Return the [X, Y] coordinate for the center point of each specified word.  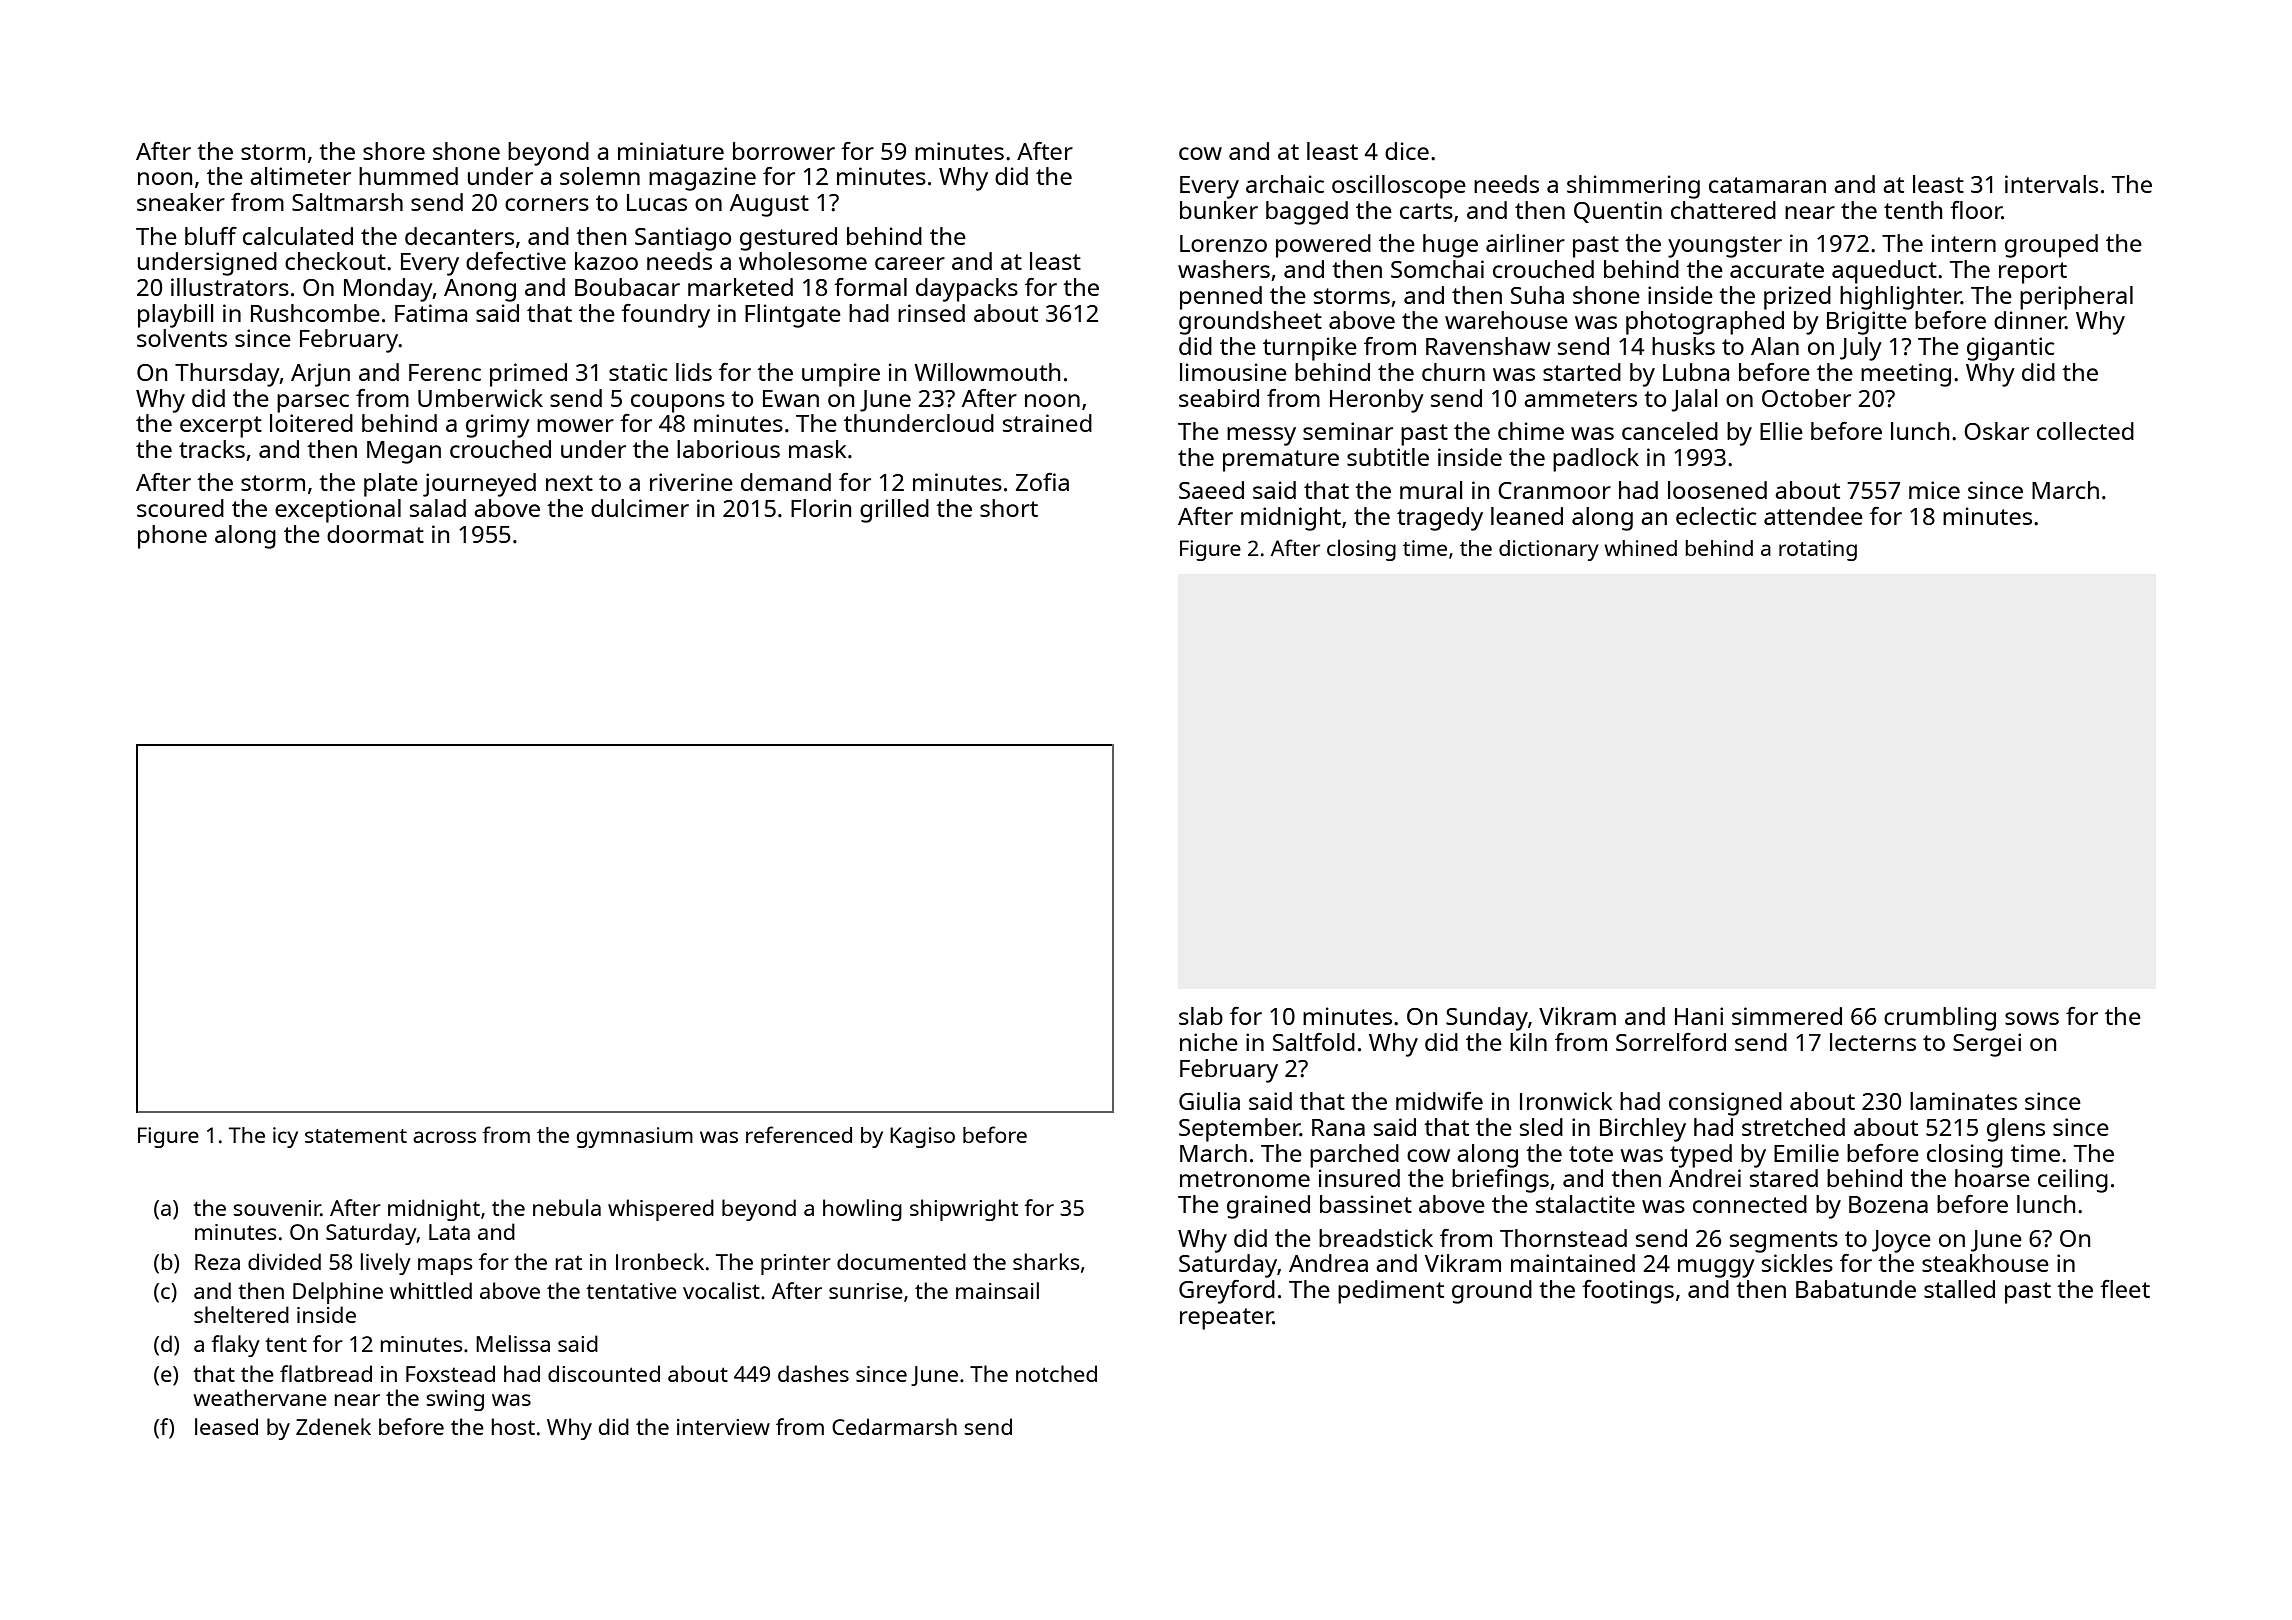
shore [394, 151]
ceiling [2073, 1181]
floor [1976, 210]
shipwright [964, 1210]
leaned [1527, 516]
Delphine [338, 1293]
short [1009, 508]
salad [438, 508]
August [769, 205]
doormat [375, 534]
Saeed [1211, 490]
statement [356, 1136]
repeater [1226, 1319]
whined [1640, 548]
